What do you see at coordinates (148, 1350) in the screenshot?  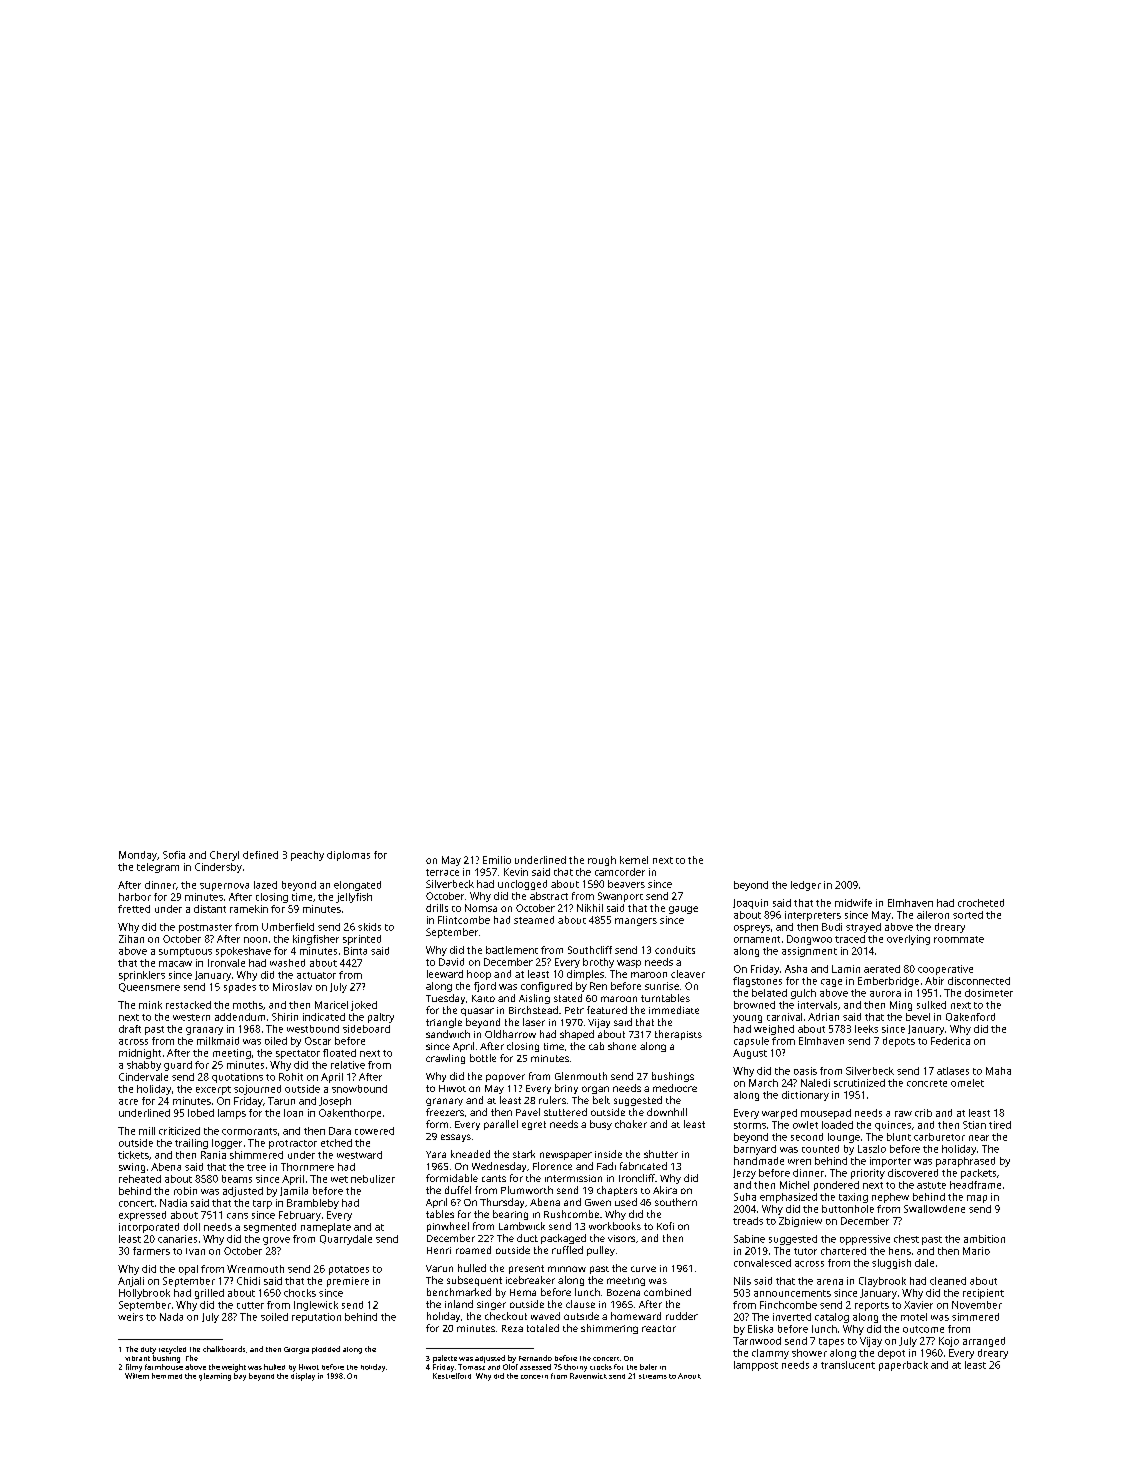 I see `duty` at bounding box center [148, 1350].
